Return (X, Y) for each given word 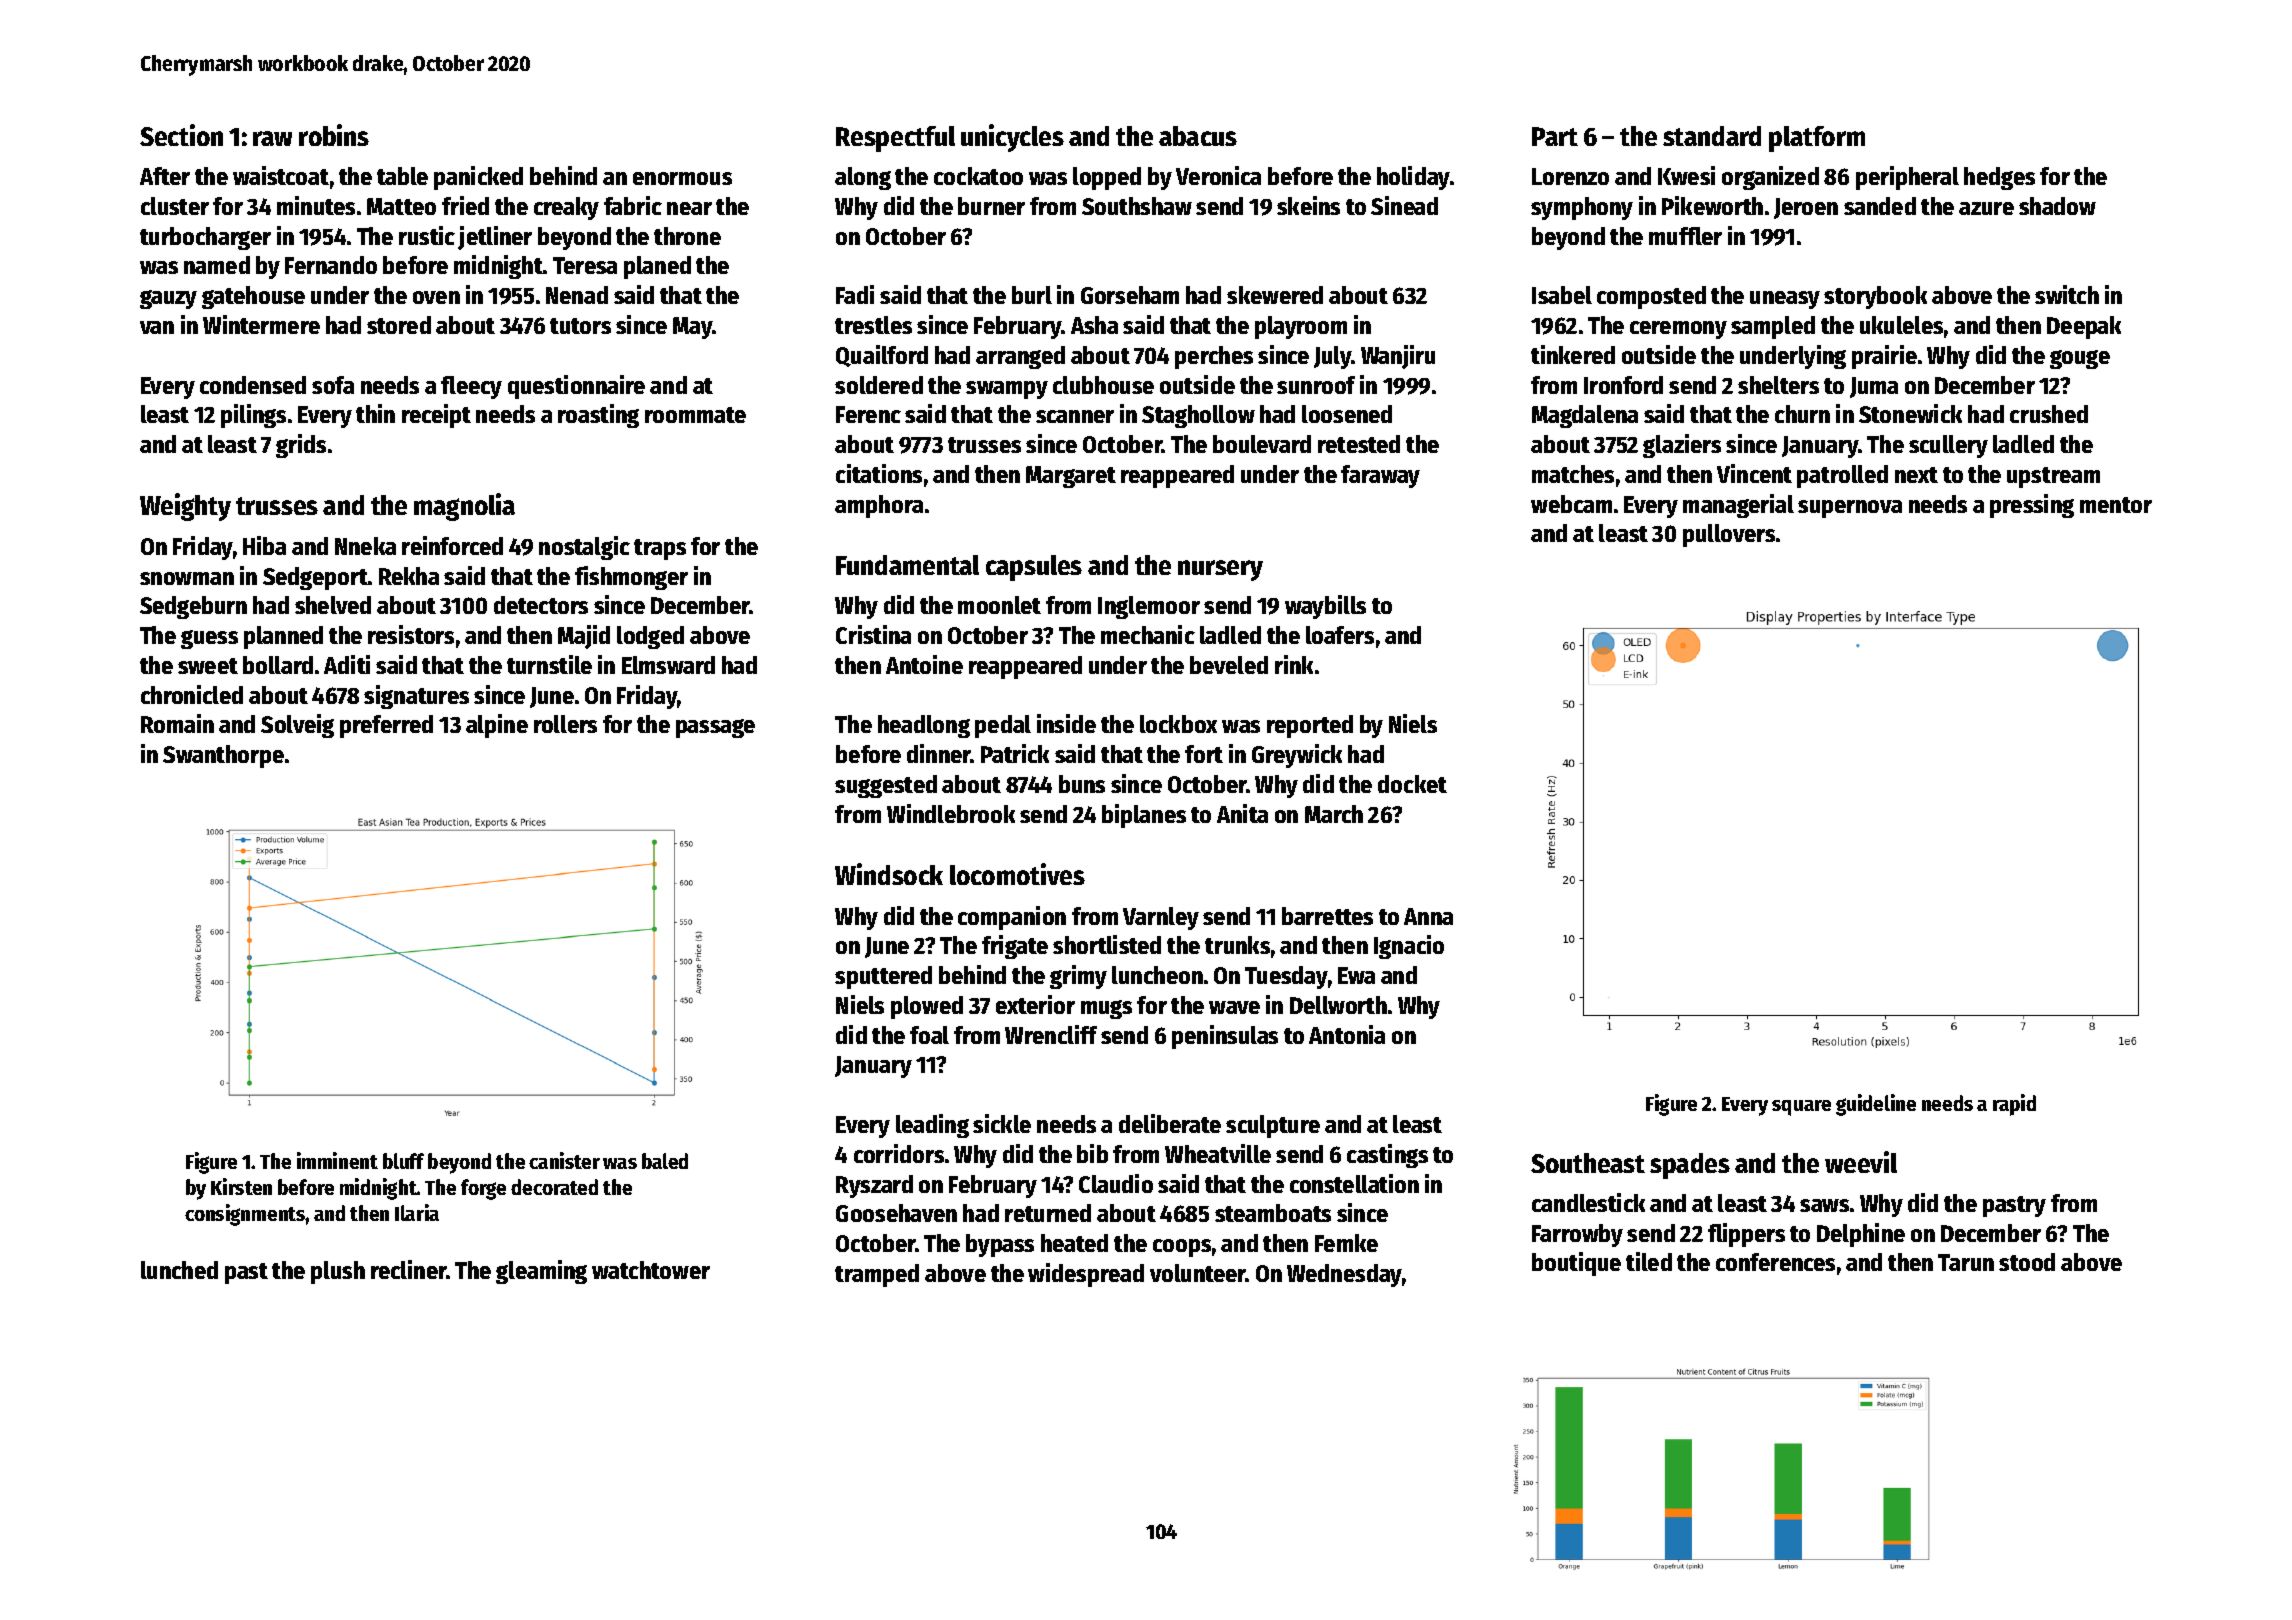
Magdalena (1585, 416)
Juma (1874, 387)
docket (1412, 784)
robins (334, 135)
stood (2027, 1262)
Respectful (895, 139)
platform (1817, 139)
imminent (337, 1160)
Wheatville (1218, 1153)
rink (1294, 664)
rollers (565, 724)
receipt (436, 416)
